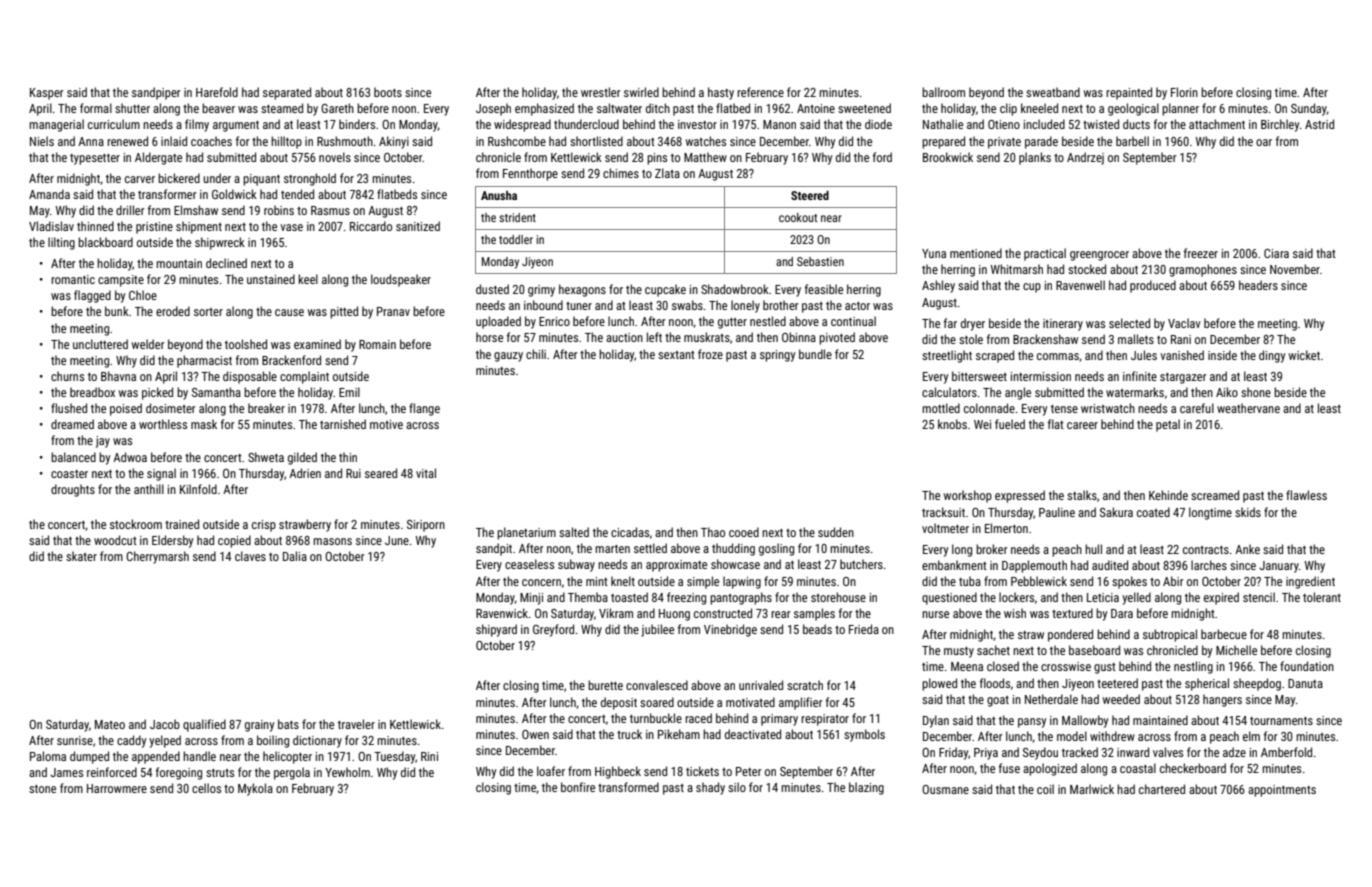 The height and width of the screenshot is (887, 1372). I want to click on Florin, so click(1184, 92).
